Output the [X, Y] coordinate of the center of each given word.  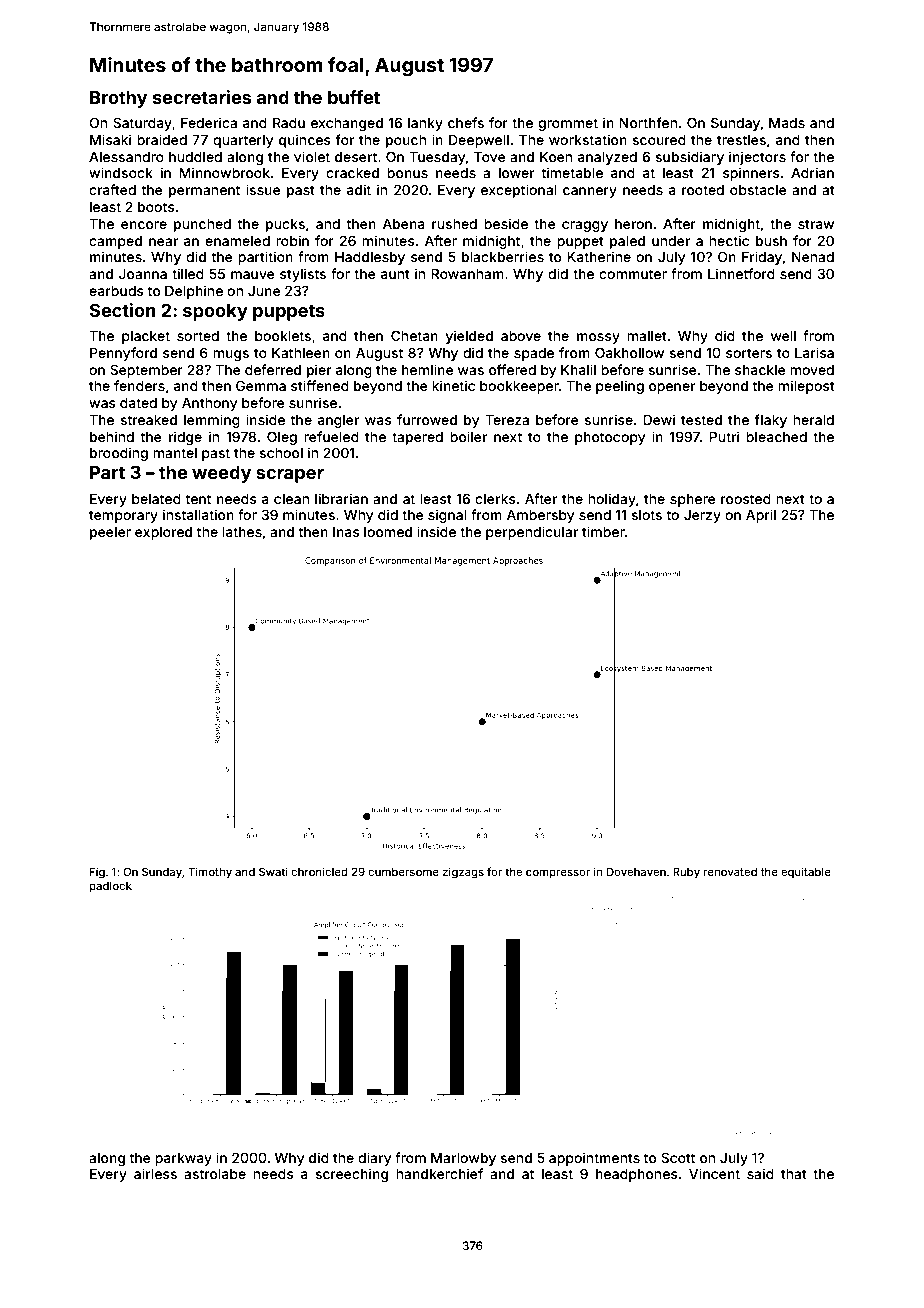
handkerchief [439, 1173]
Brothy [118, 99]
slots [646, 515]
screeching [351, 1175]
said [760, 1173]
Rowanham [467, 274]
